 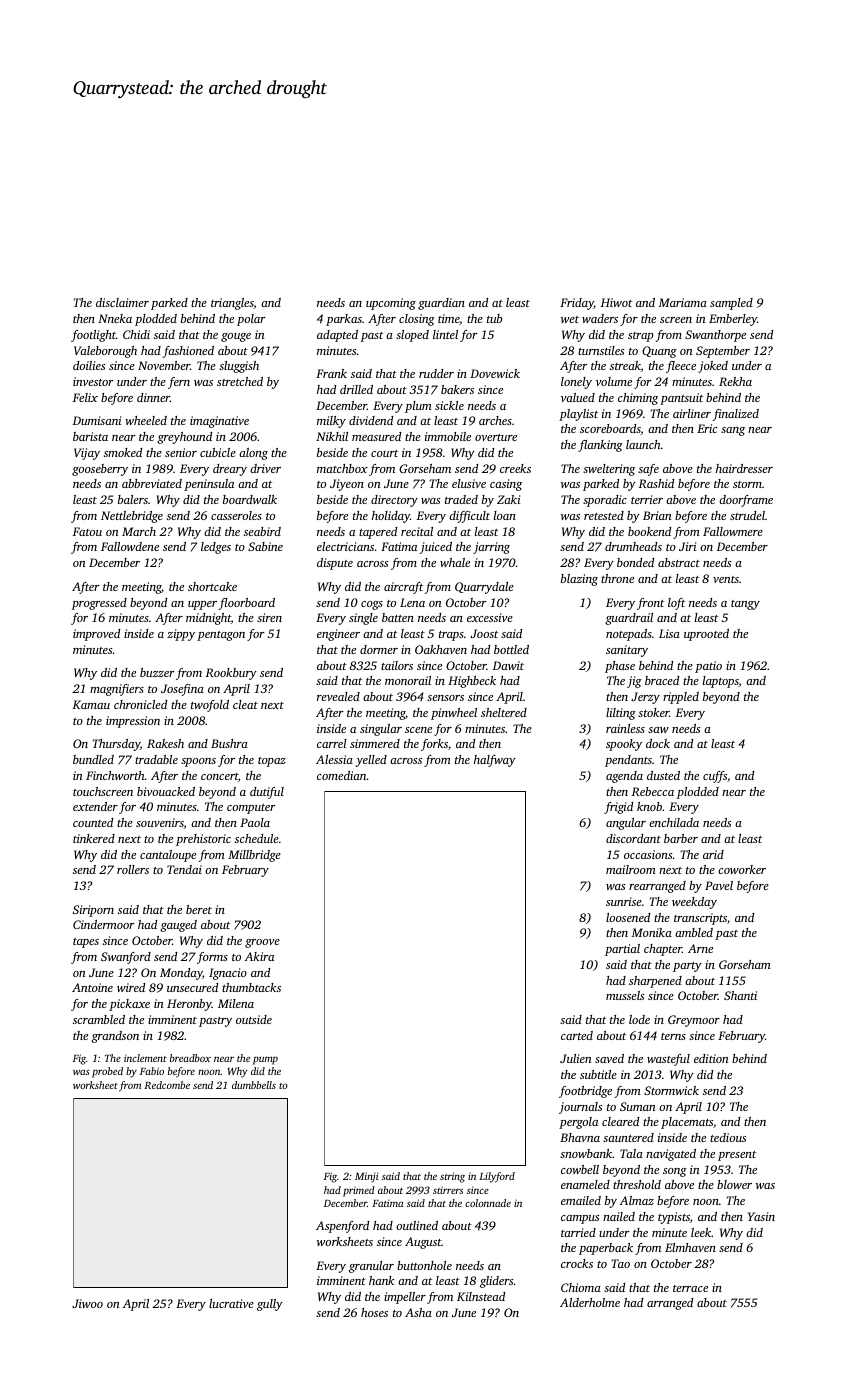 What do you see at coordinates (231, 1303) in the screenshot?
I see `lucrative` at bounding box center [231, 1303].
